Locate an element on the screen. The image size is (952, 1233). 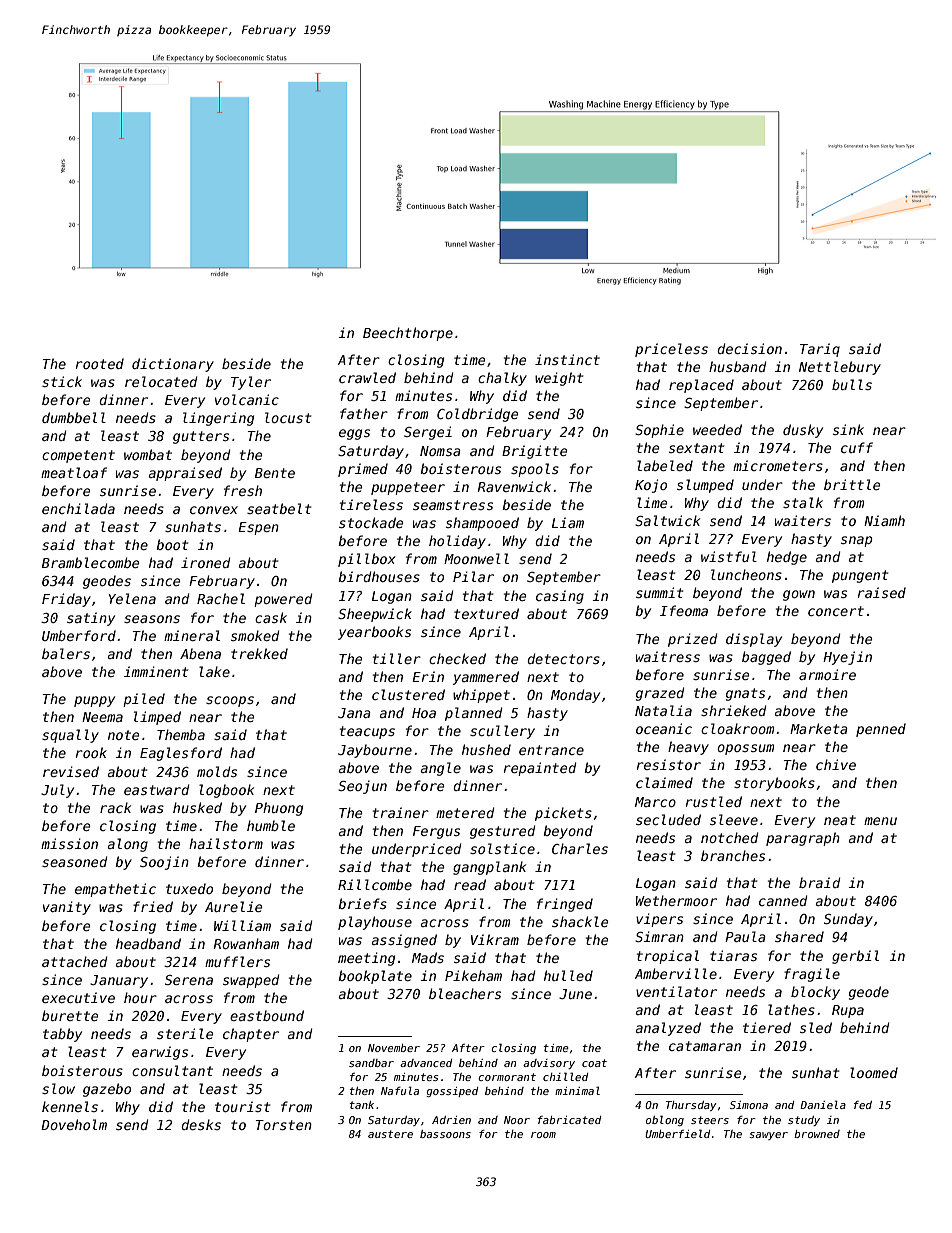
fringed is located at coordinates (565, 905).
